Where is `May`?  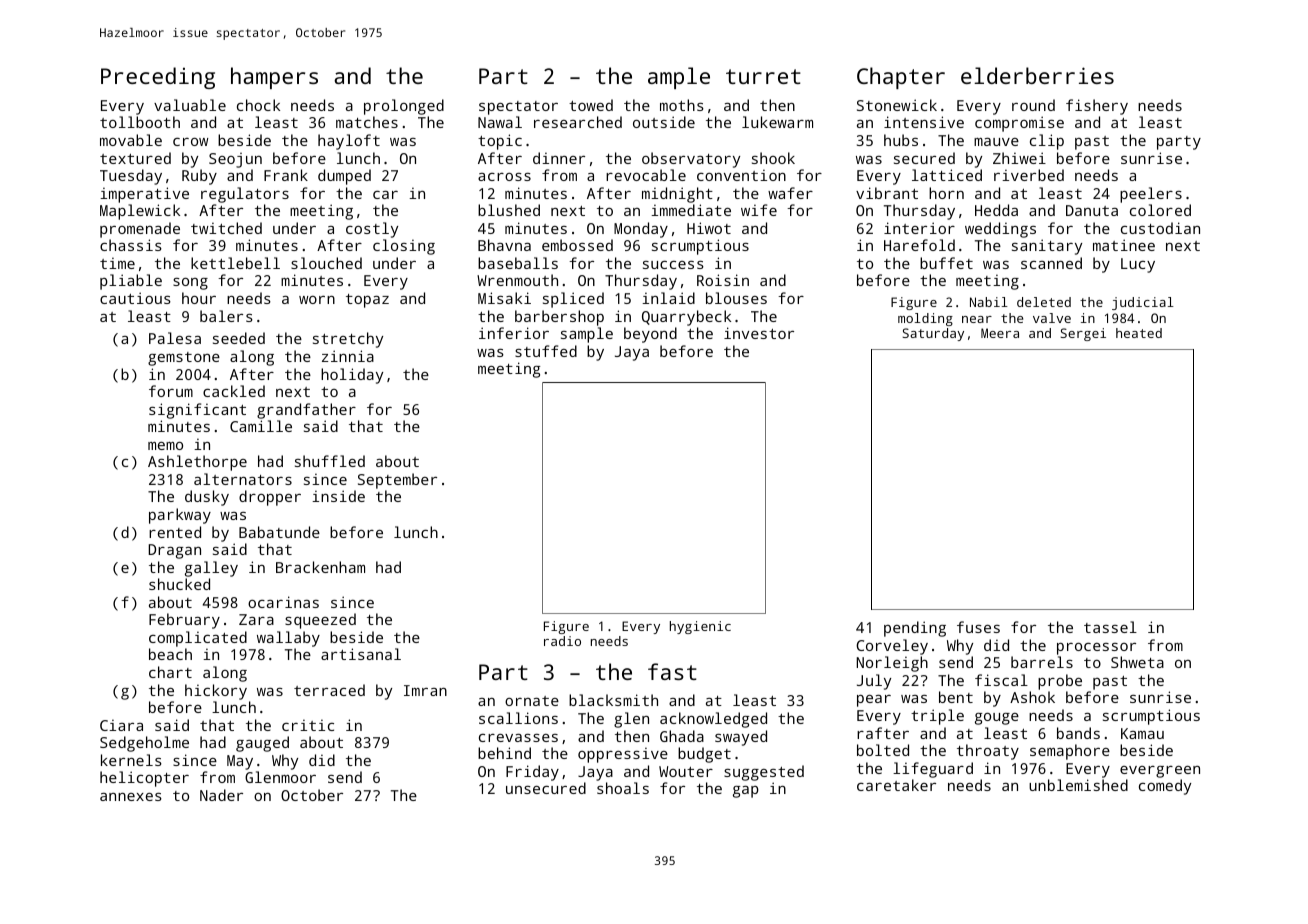 May is located at coordinates (240, 762).
